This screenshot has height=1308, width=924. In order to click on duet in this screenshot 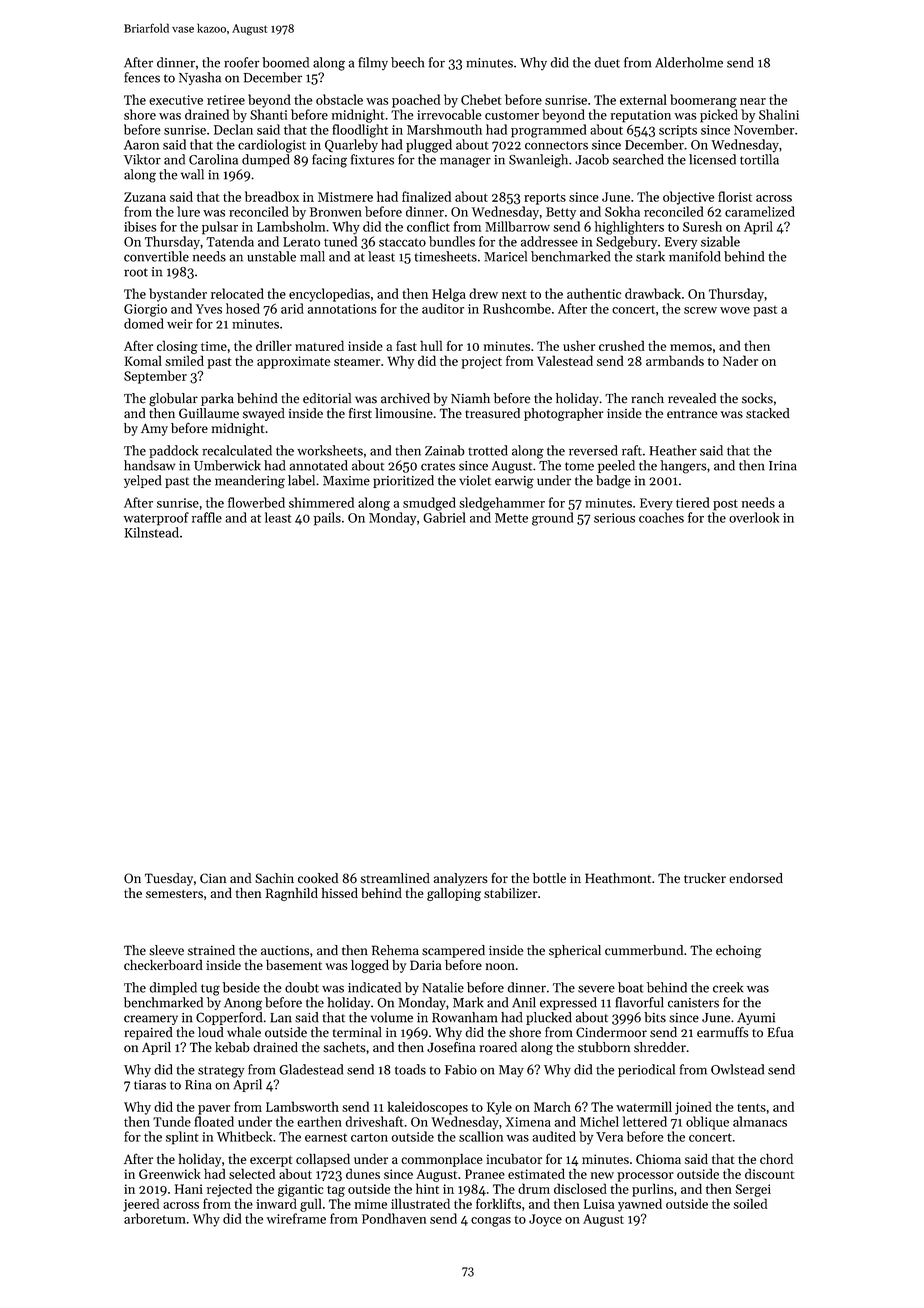, I will do `click(607, 62)`.
